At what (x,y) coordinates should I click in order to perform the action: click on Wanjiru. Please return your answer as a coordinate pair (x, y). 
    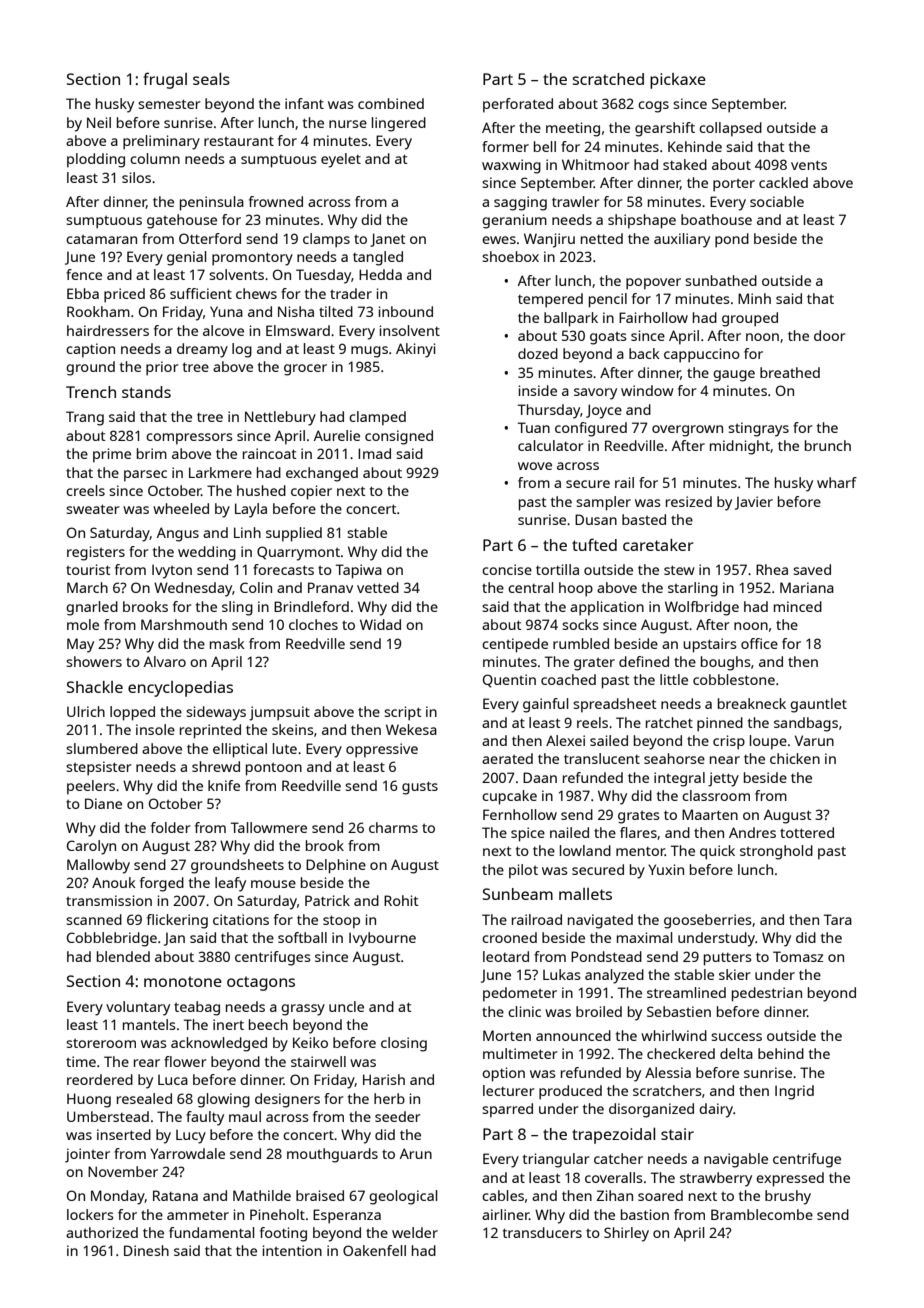
    Looking at the image, I should click on (549, 240).
